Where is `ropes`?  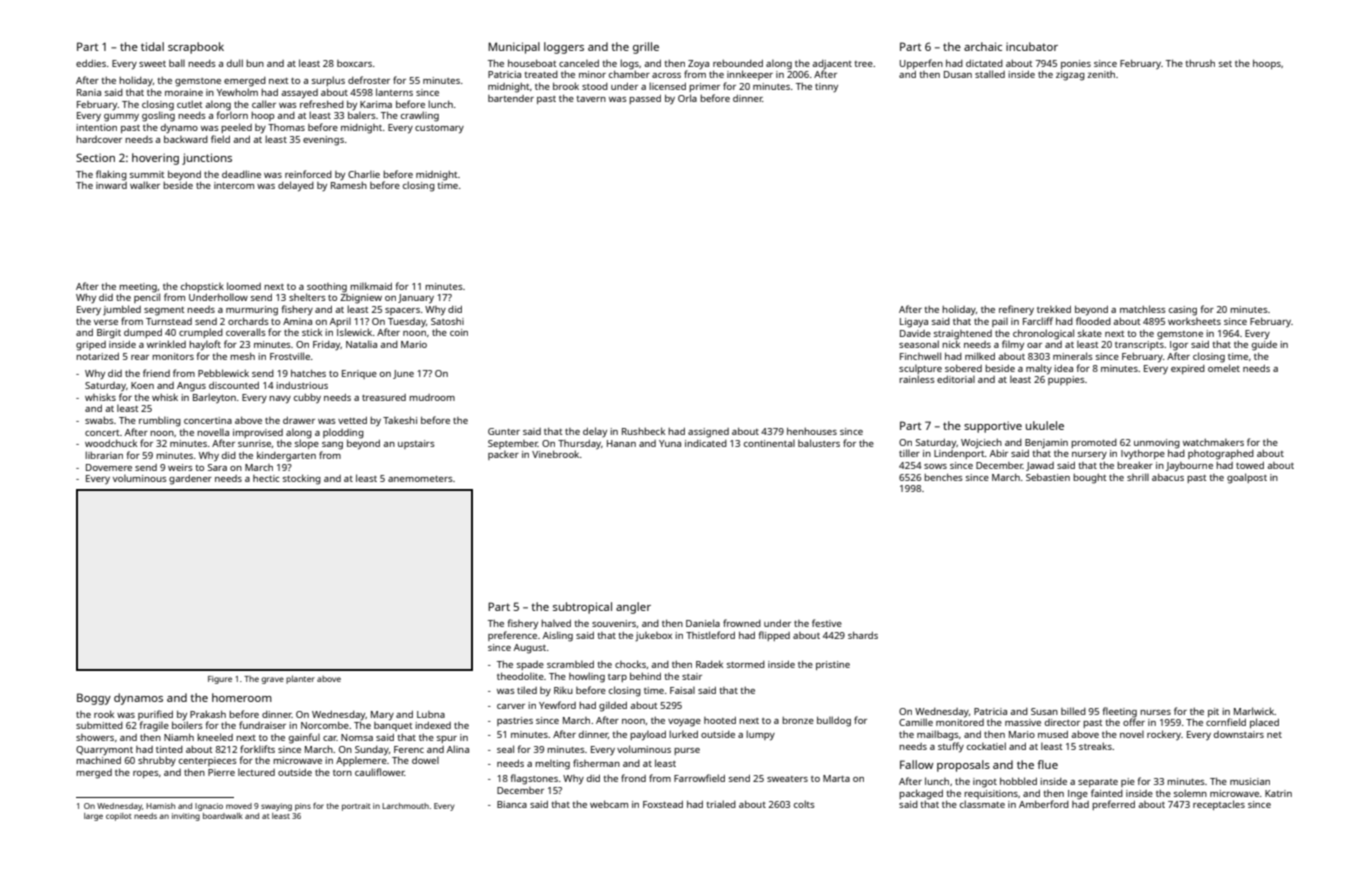
ropes is located at coordinates (146, 774).
